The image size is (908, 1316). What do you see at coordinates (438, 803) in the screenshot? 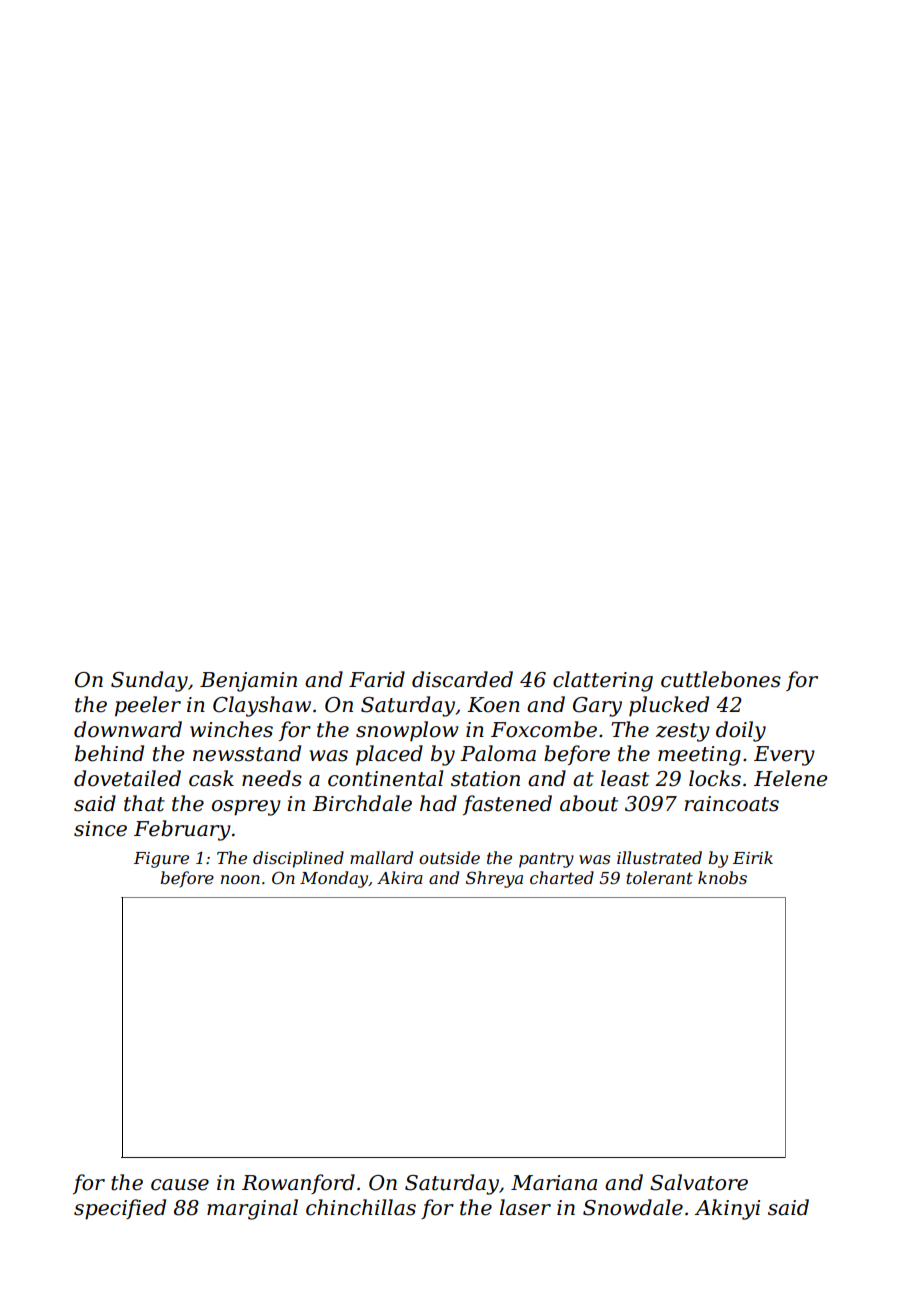
I see `had` at bounding box center [438, 803].
